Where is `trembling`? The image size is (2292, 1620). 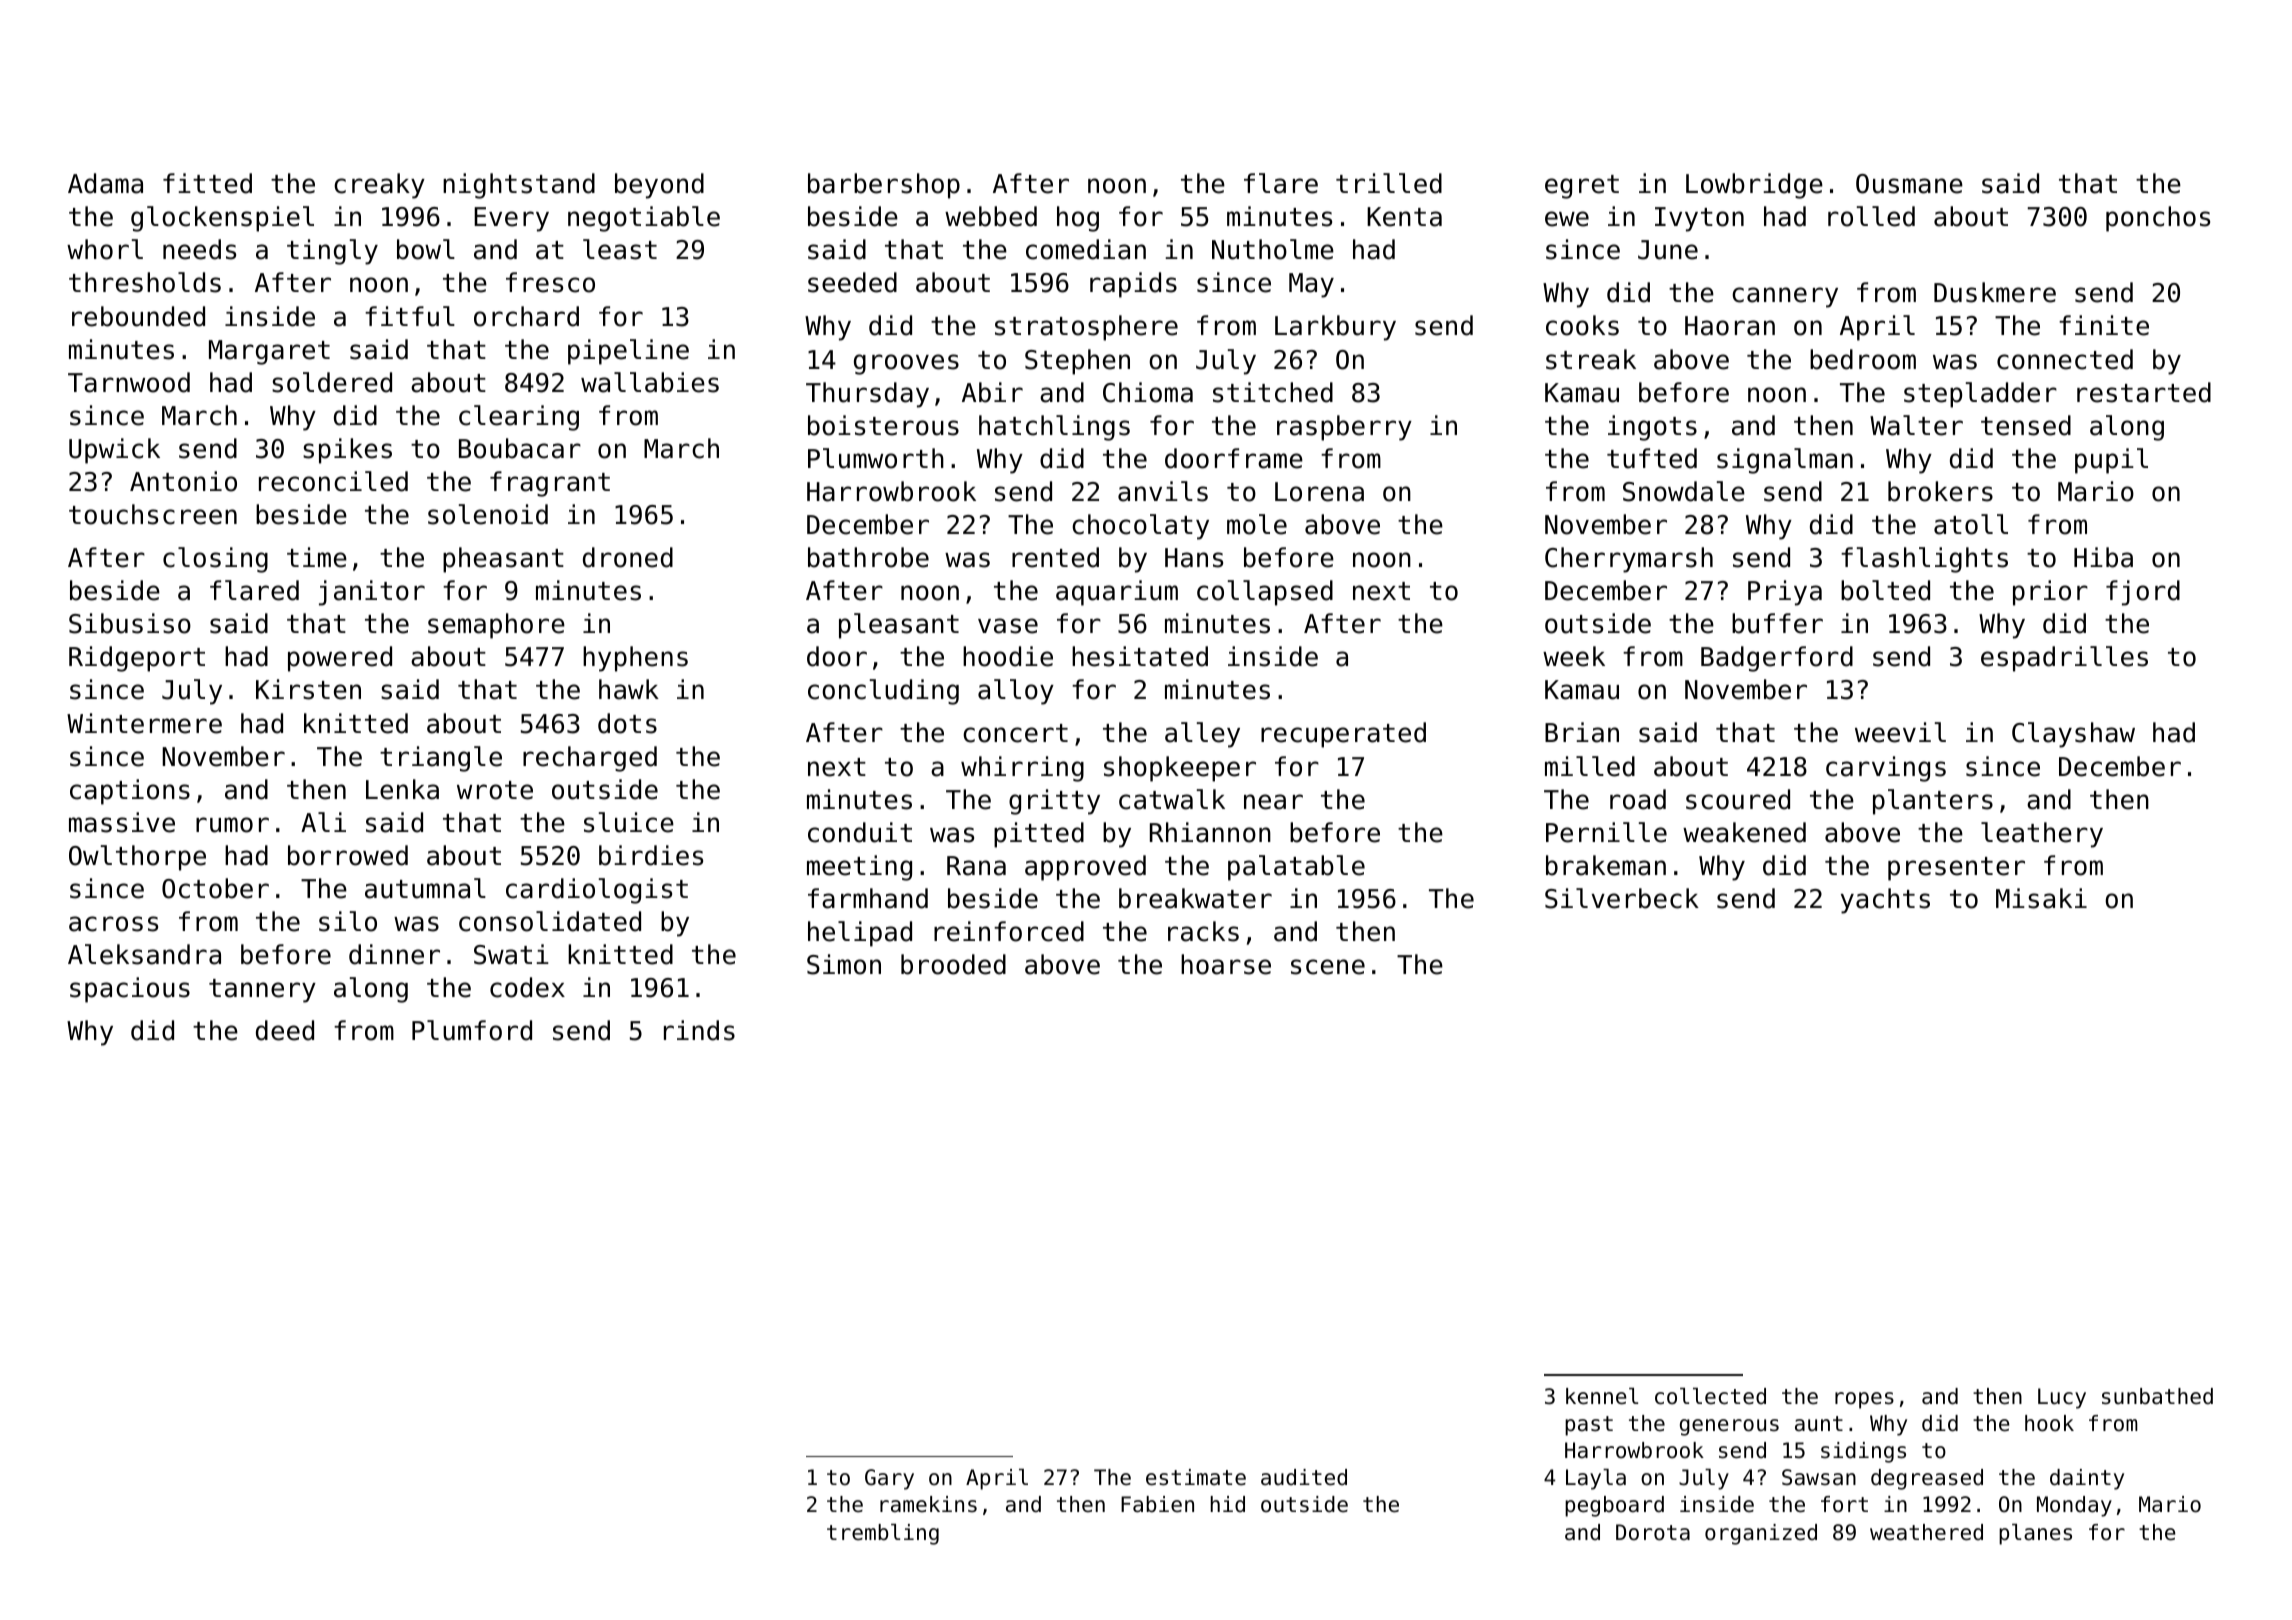 trembling is located at coordinates (883, 1534).
